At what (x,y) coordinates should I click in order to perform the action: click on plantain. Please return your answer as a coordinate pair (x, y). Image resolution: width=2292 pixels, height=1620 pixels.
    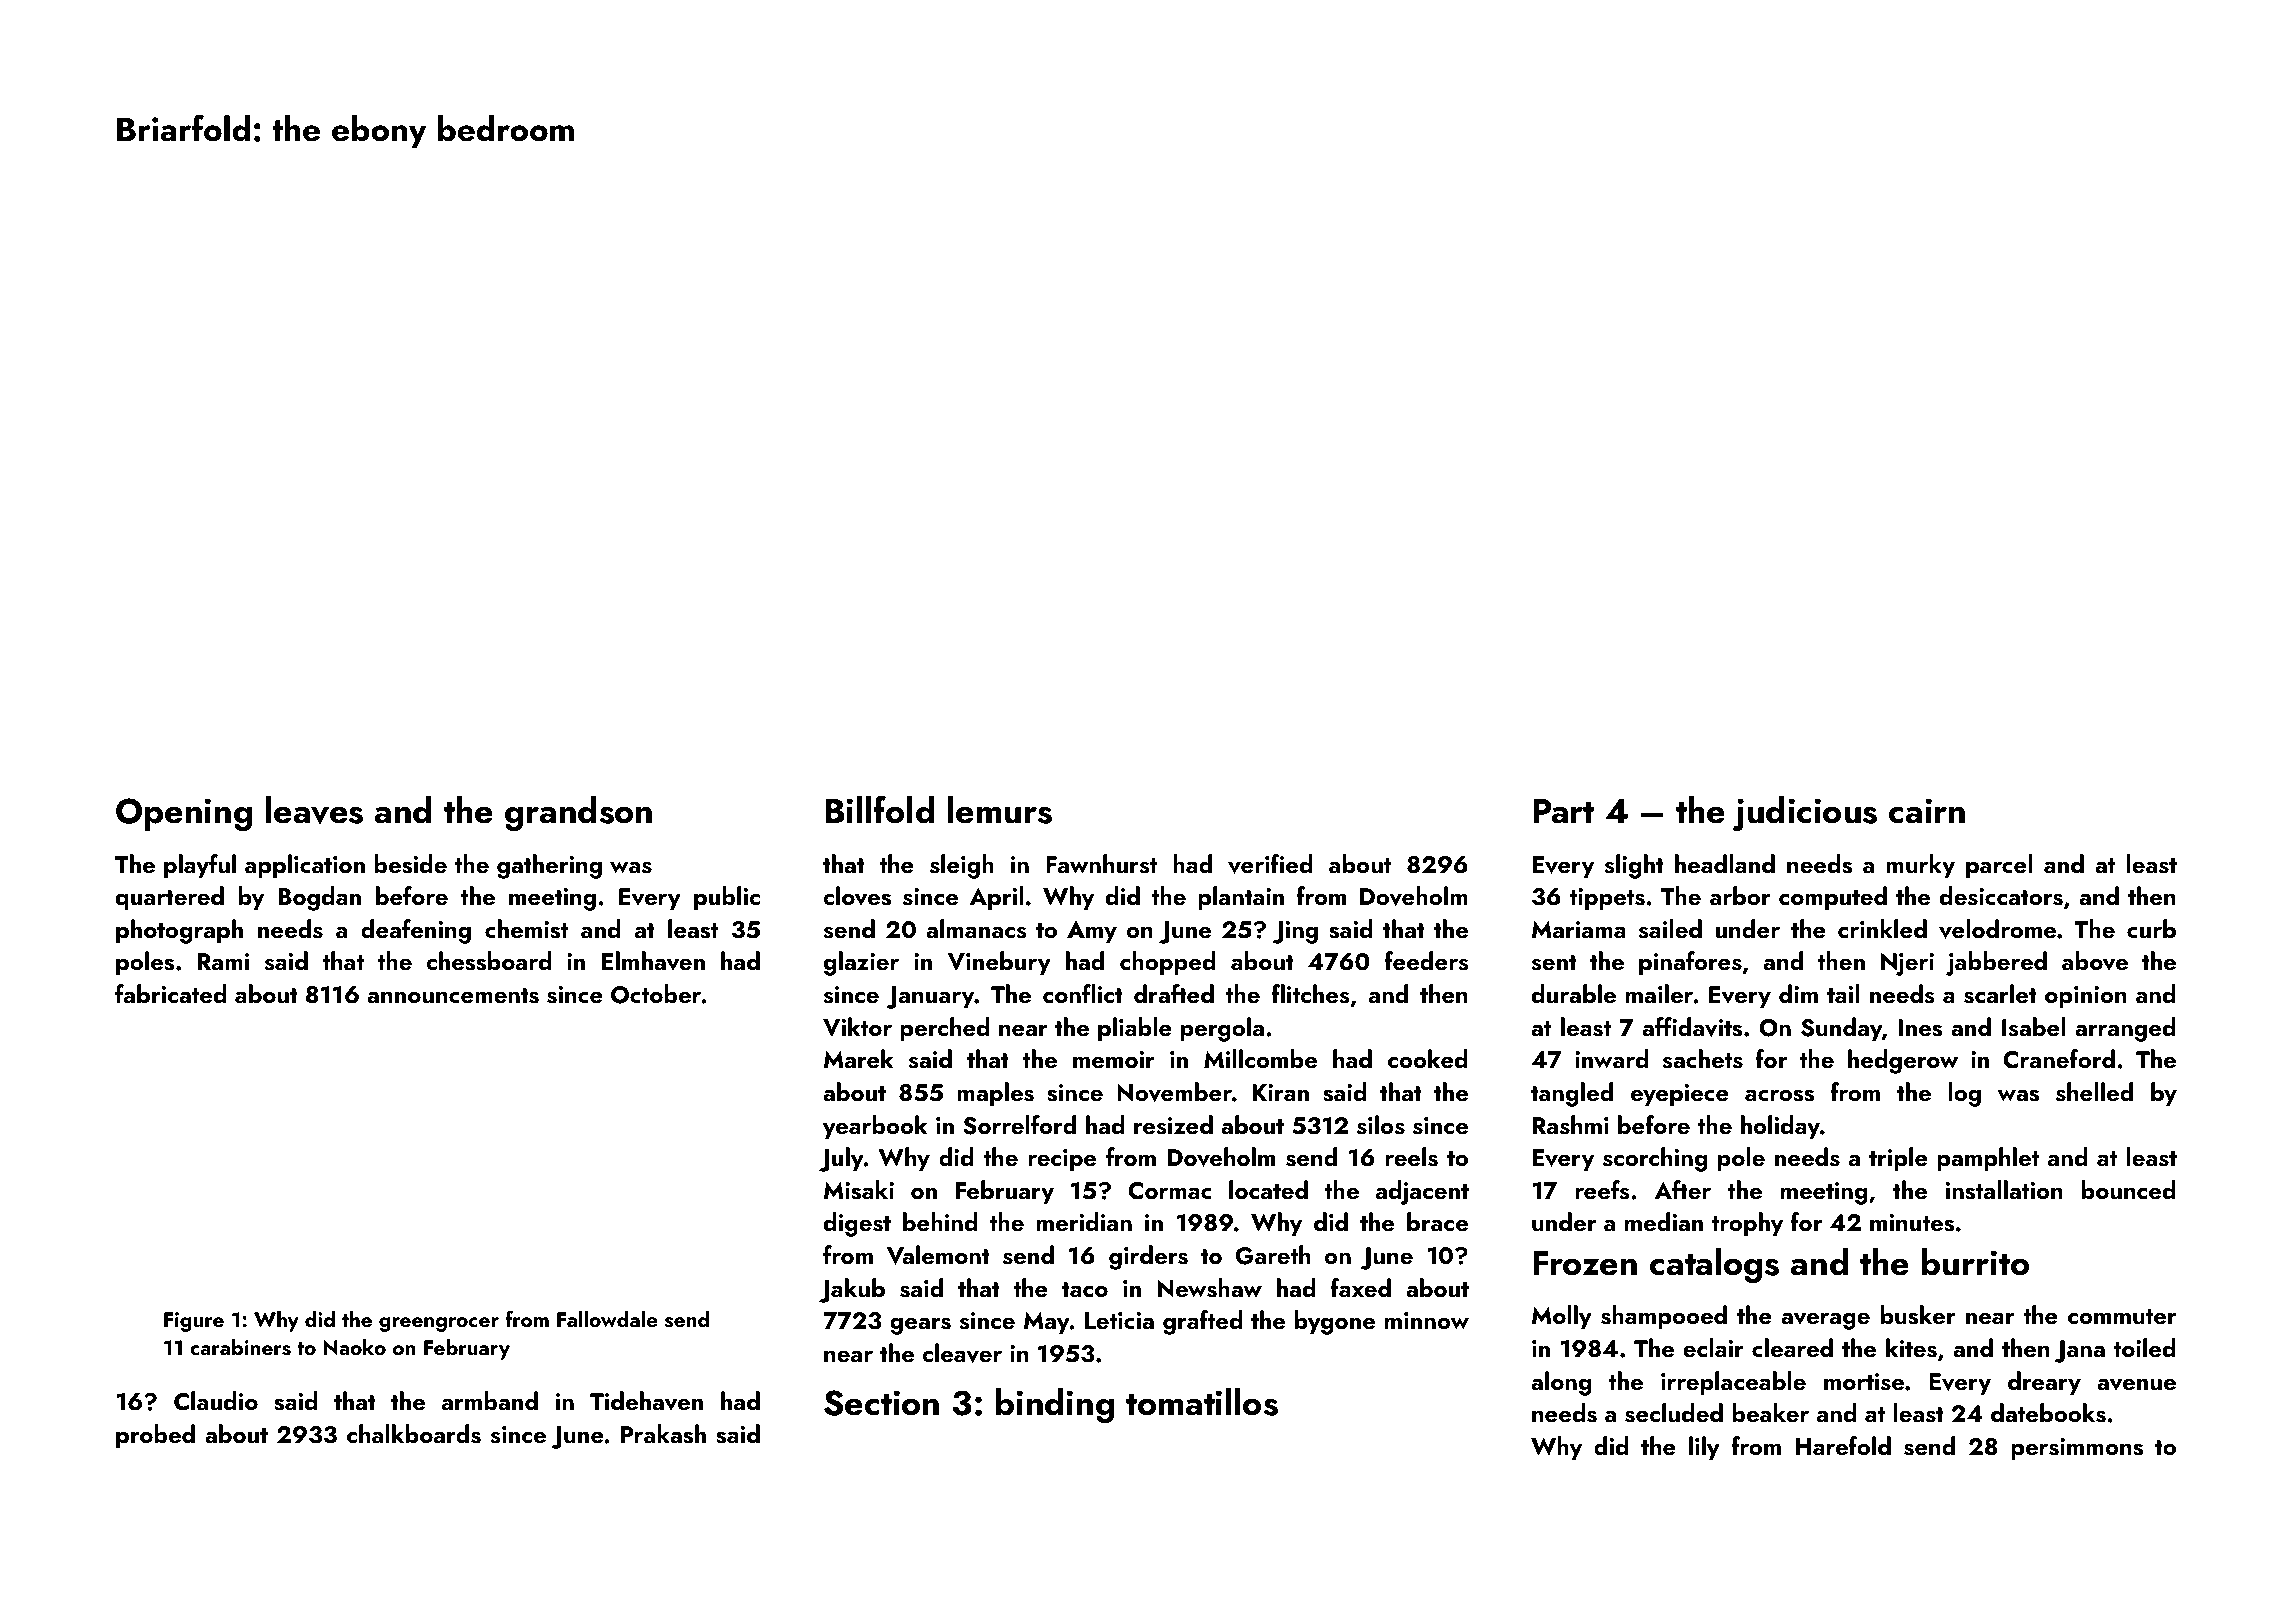
    Looking at the image, I should click on (1241, 898).
